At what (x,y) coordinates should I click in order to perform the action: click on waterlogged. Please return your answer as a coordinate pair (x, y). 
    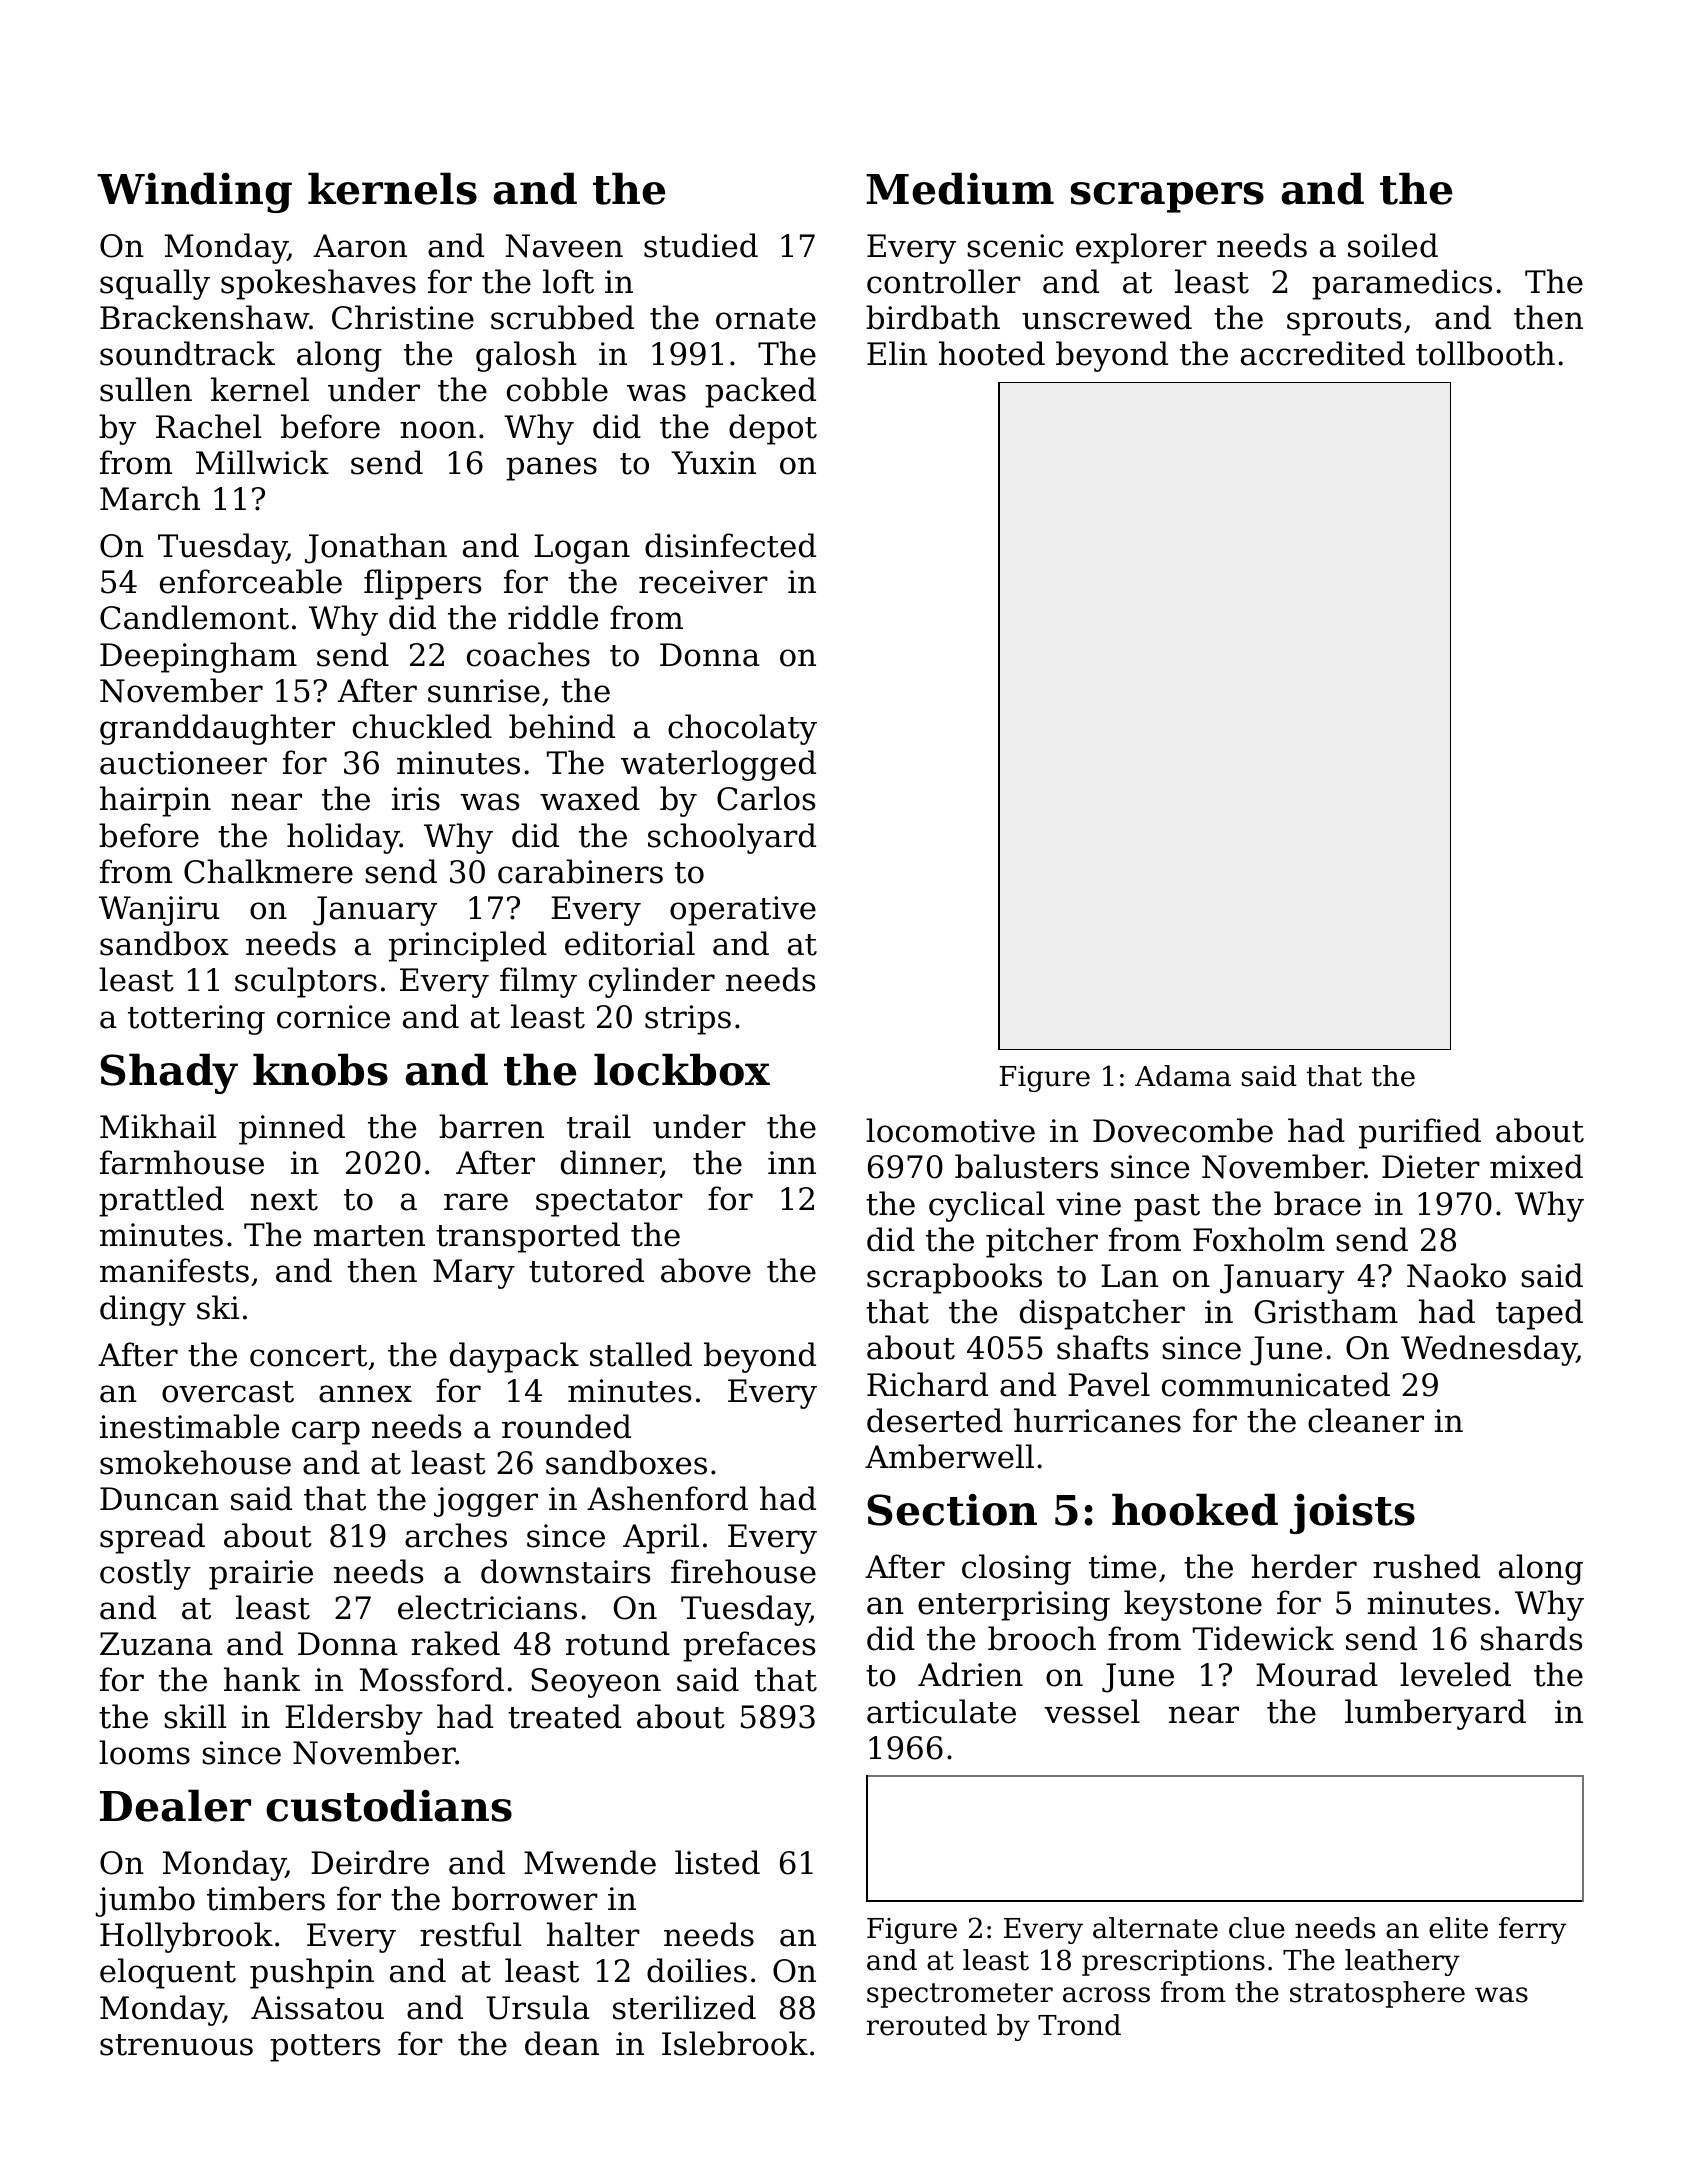
    Looking at the image, I should click on (718, 765).
